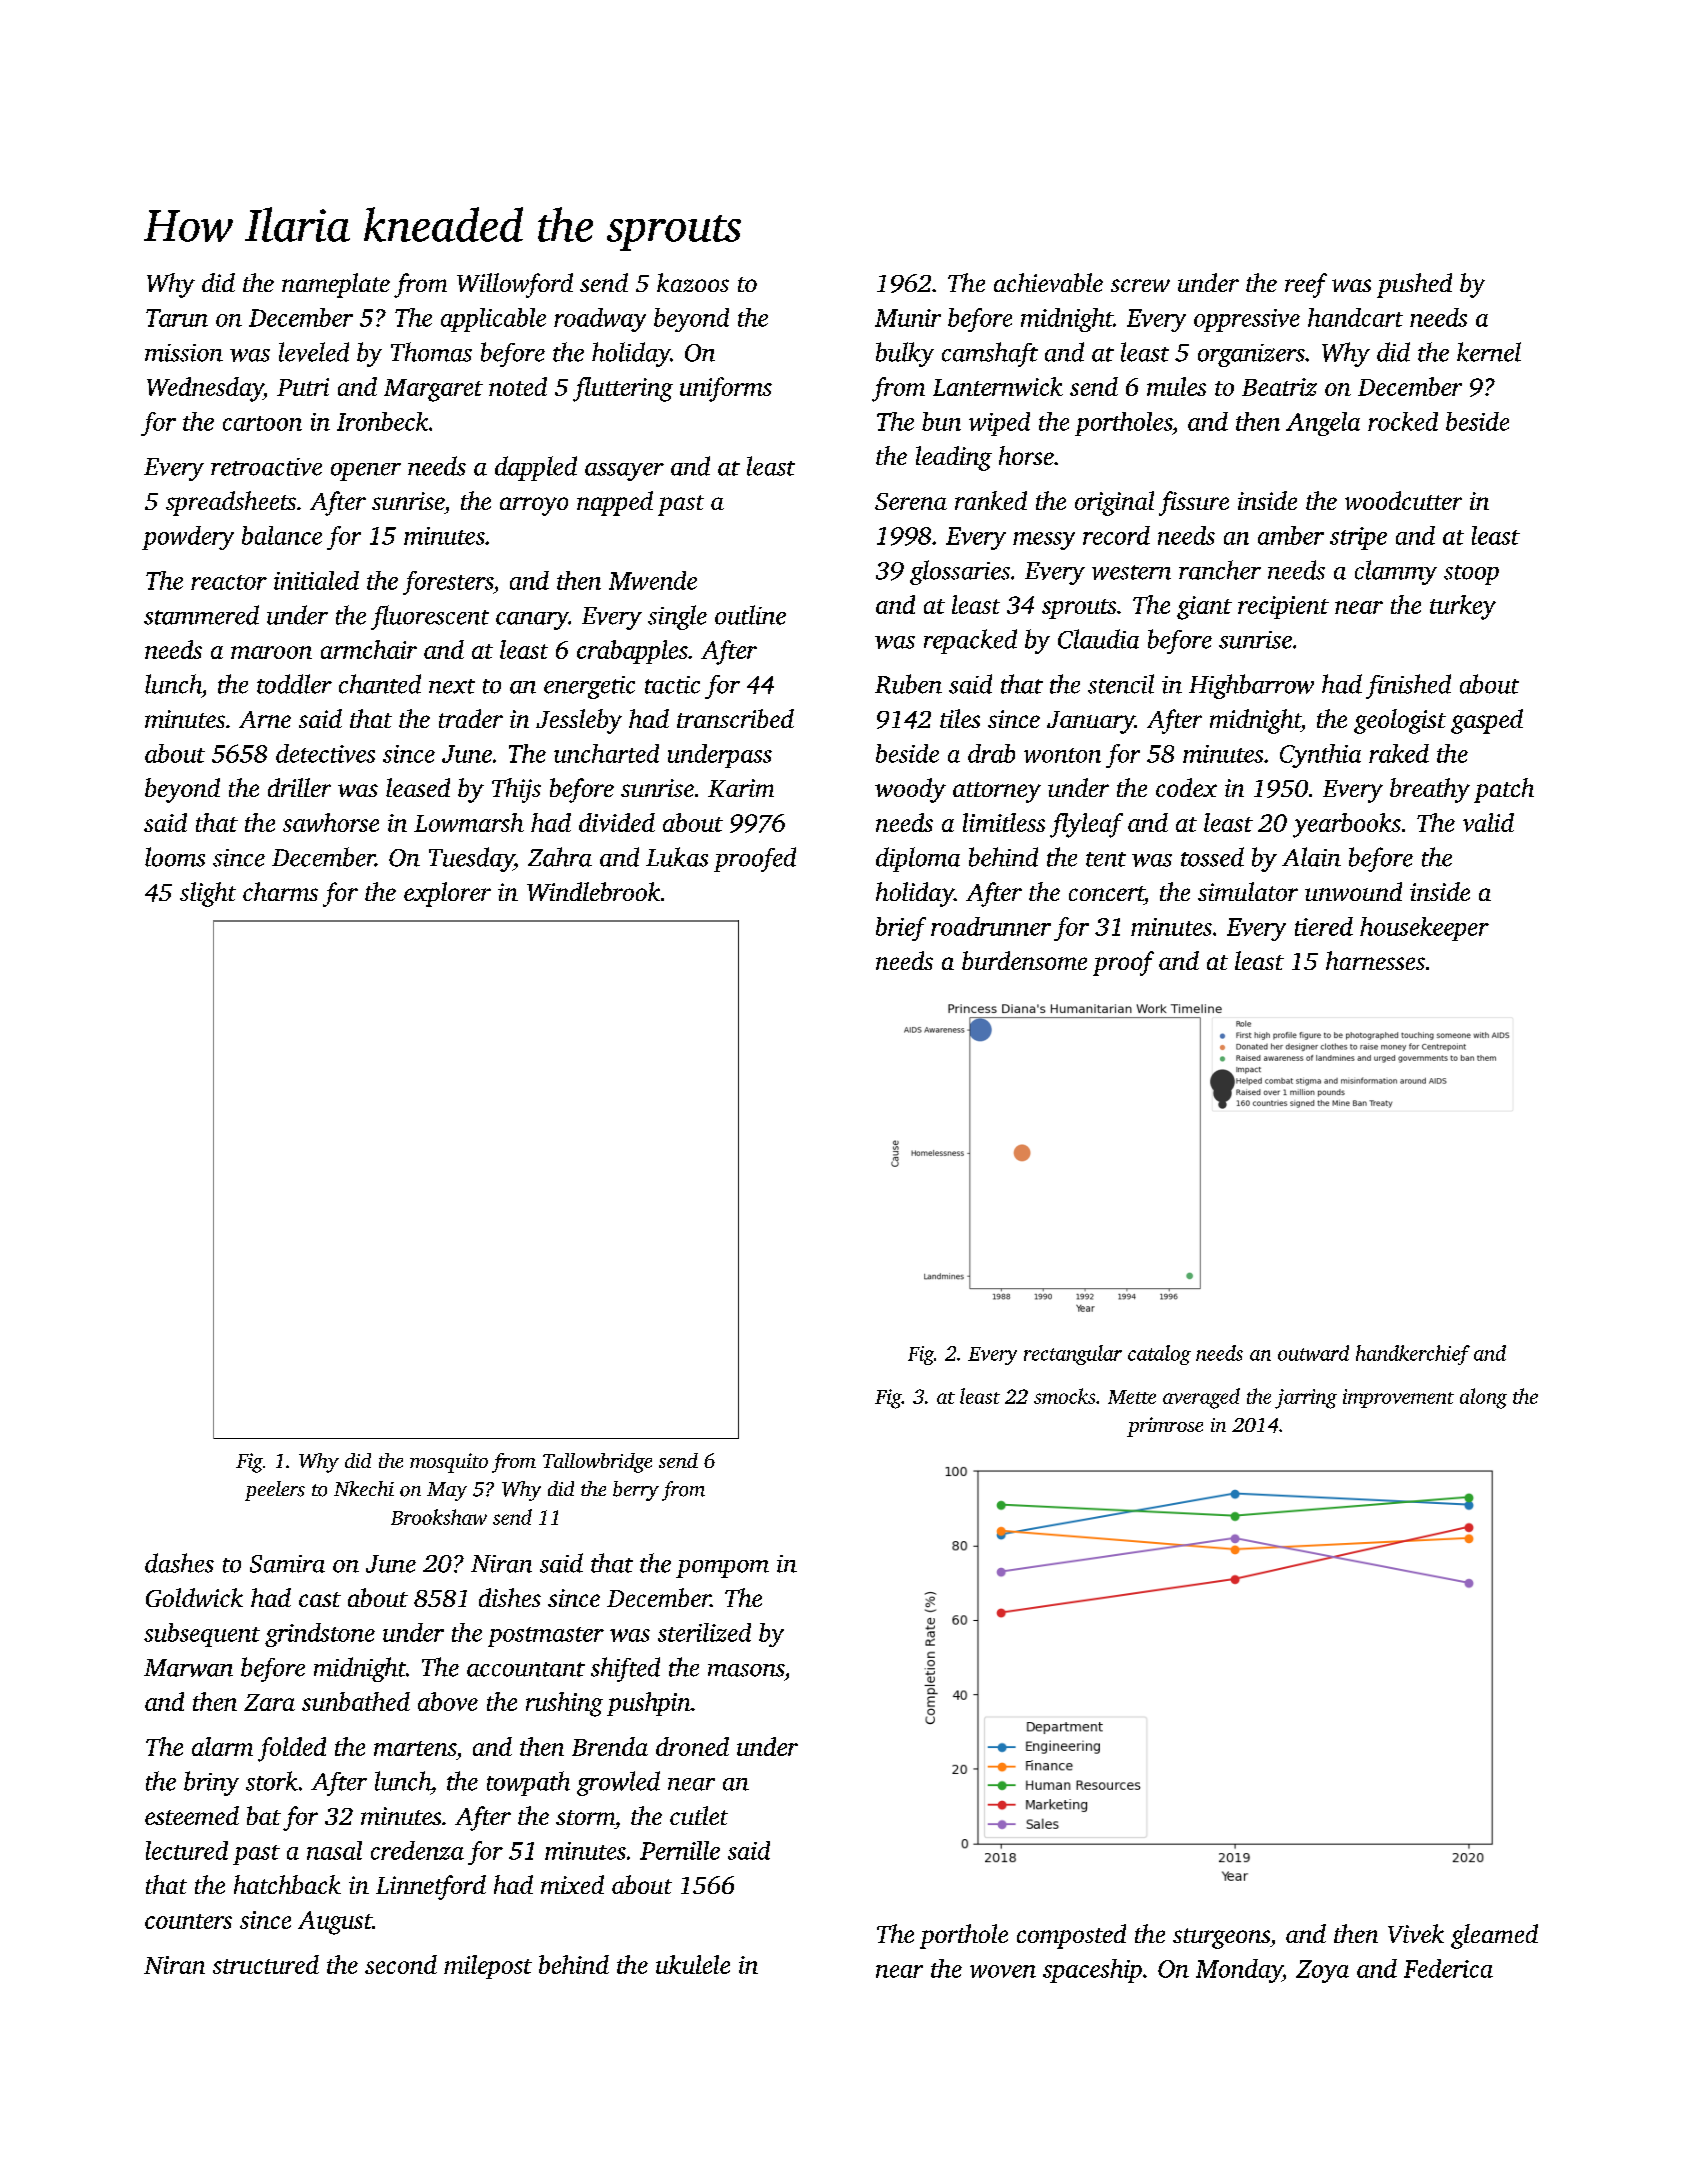  Describe the element at coordinates (208, 894) in the page. I see `slight` at that location.
